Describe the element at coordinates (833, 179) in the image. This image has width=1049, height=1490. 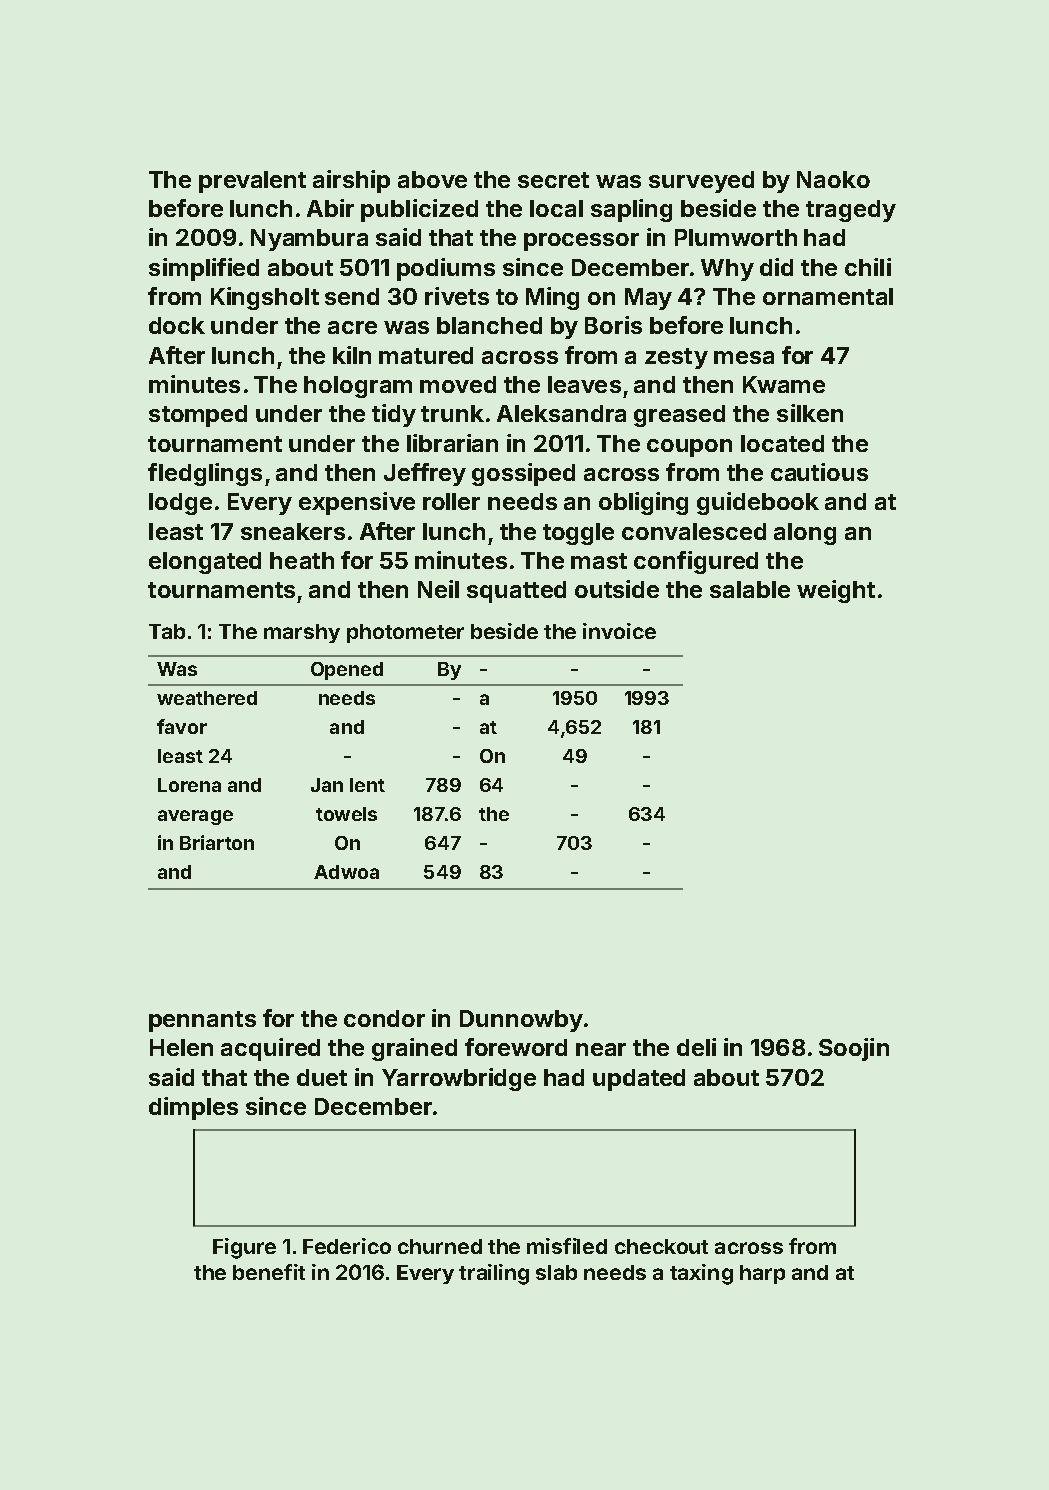
I see `Naoko` at that location.
